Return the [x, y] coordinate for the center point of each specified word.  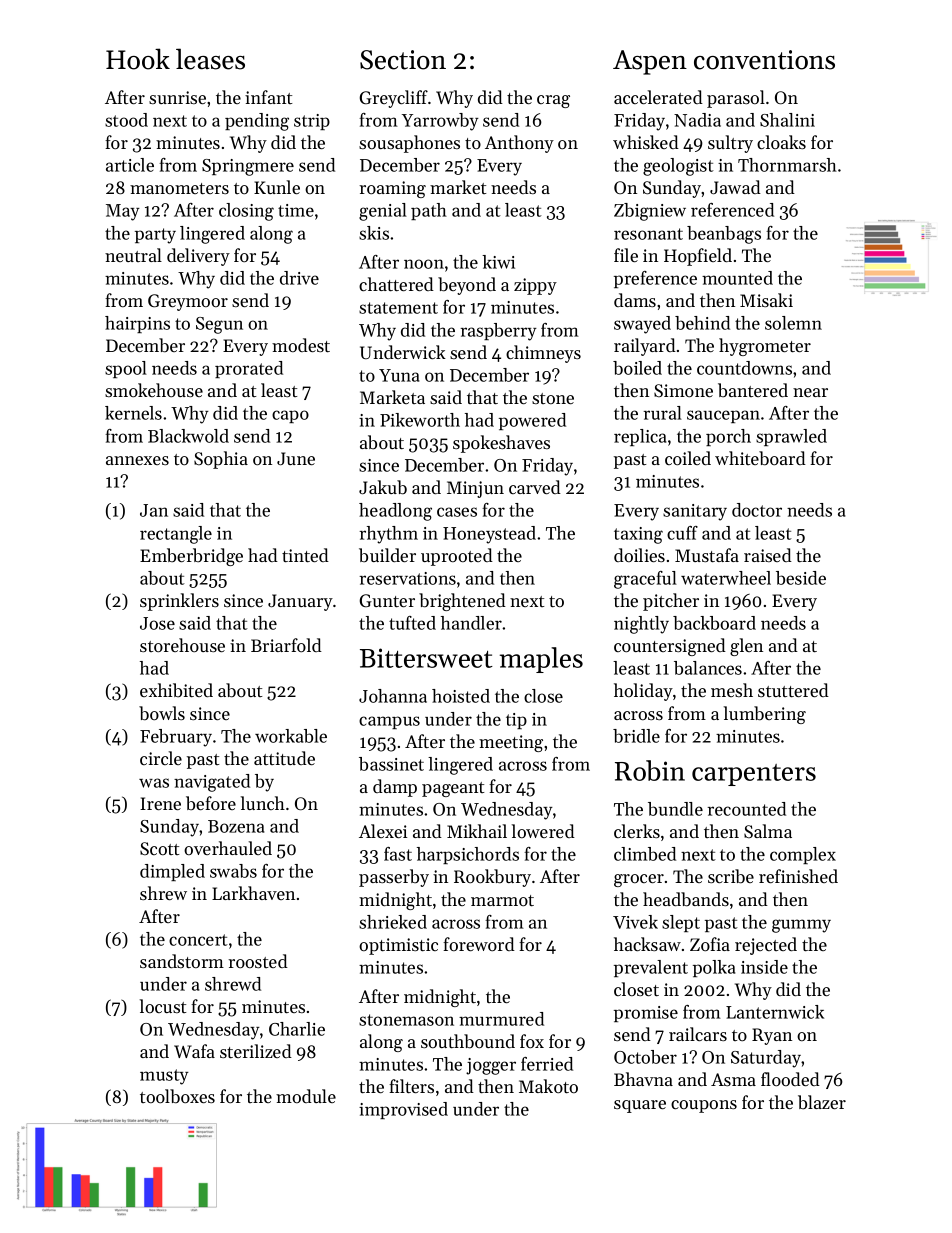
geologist [678, 167]
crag [553, 101]
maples [541, 660]
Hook [138, 59]
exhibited [176, 690]
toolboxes [177, 1096]
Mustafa [707, 555]
